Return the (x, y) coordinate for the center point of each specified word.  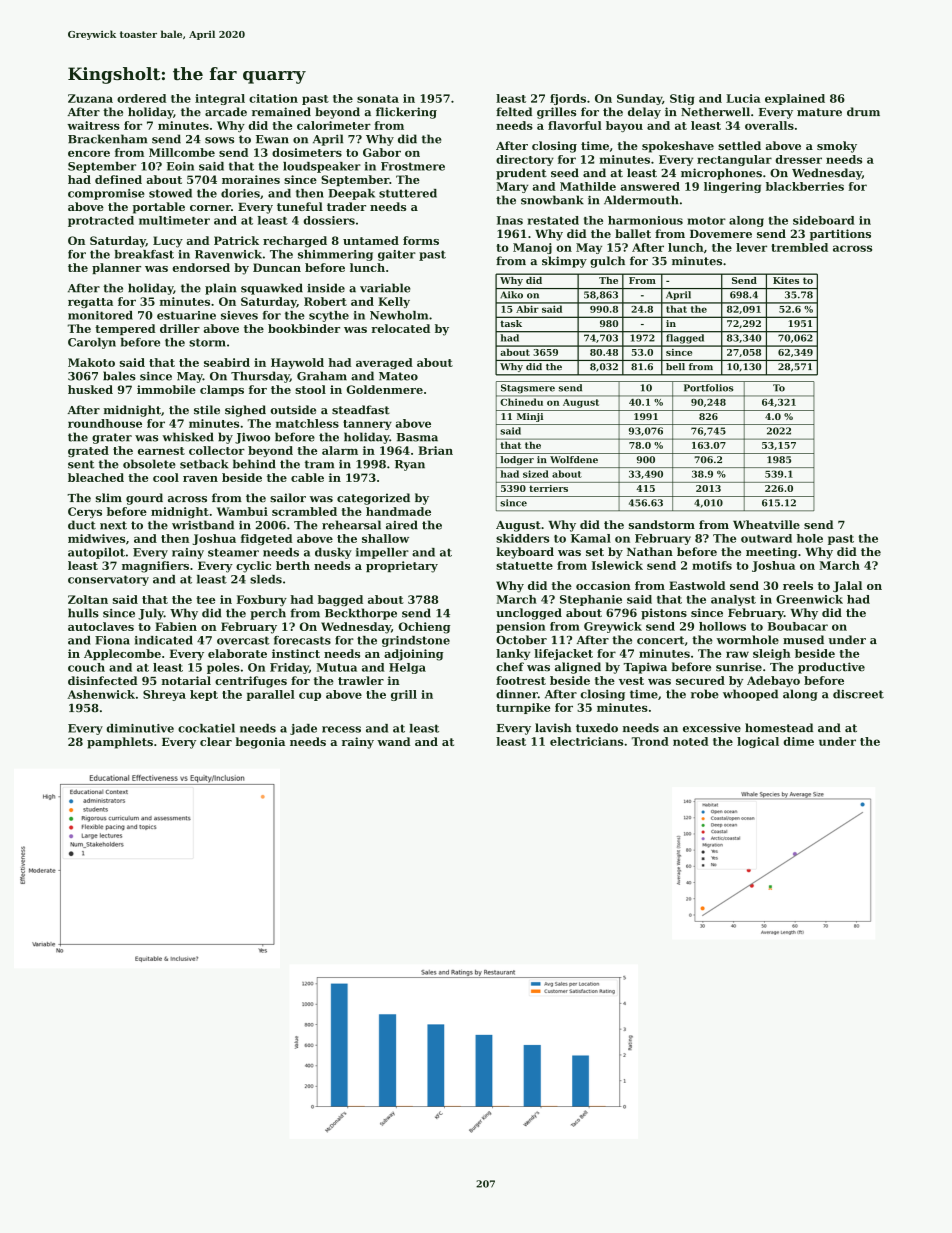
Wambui (242, 511)
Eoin (180, 166)
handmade (398, 511)
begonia (260, 743)
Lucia (743, 98)
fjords (568, 99)
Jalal (847, 586)
